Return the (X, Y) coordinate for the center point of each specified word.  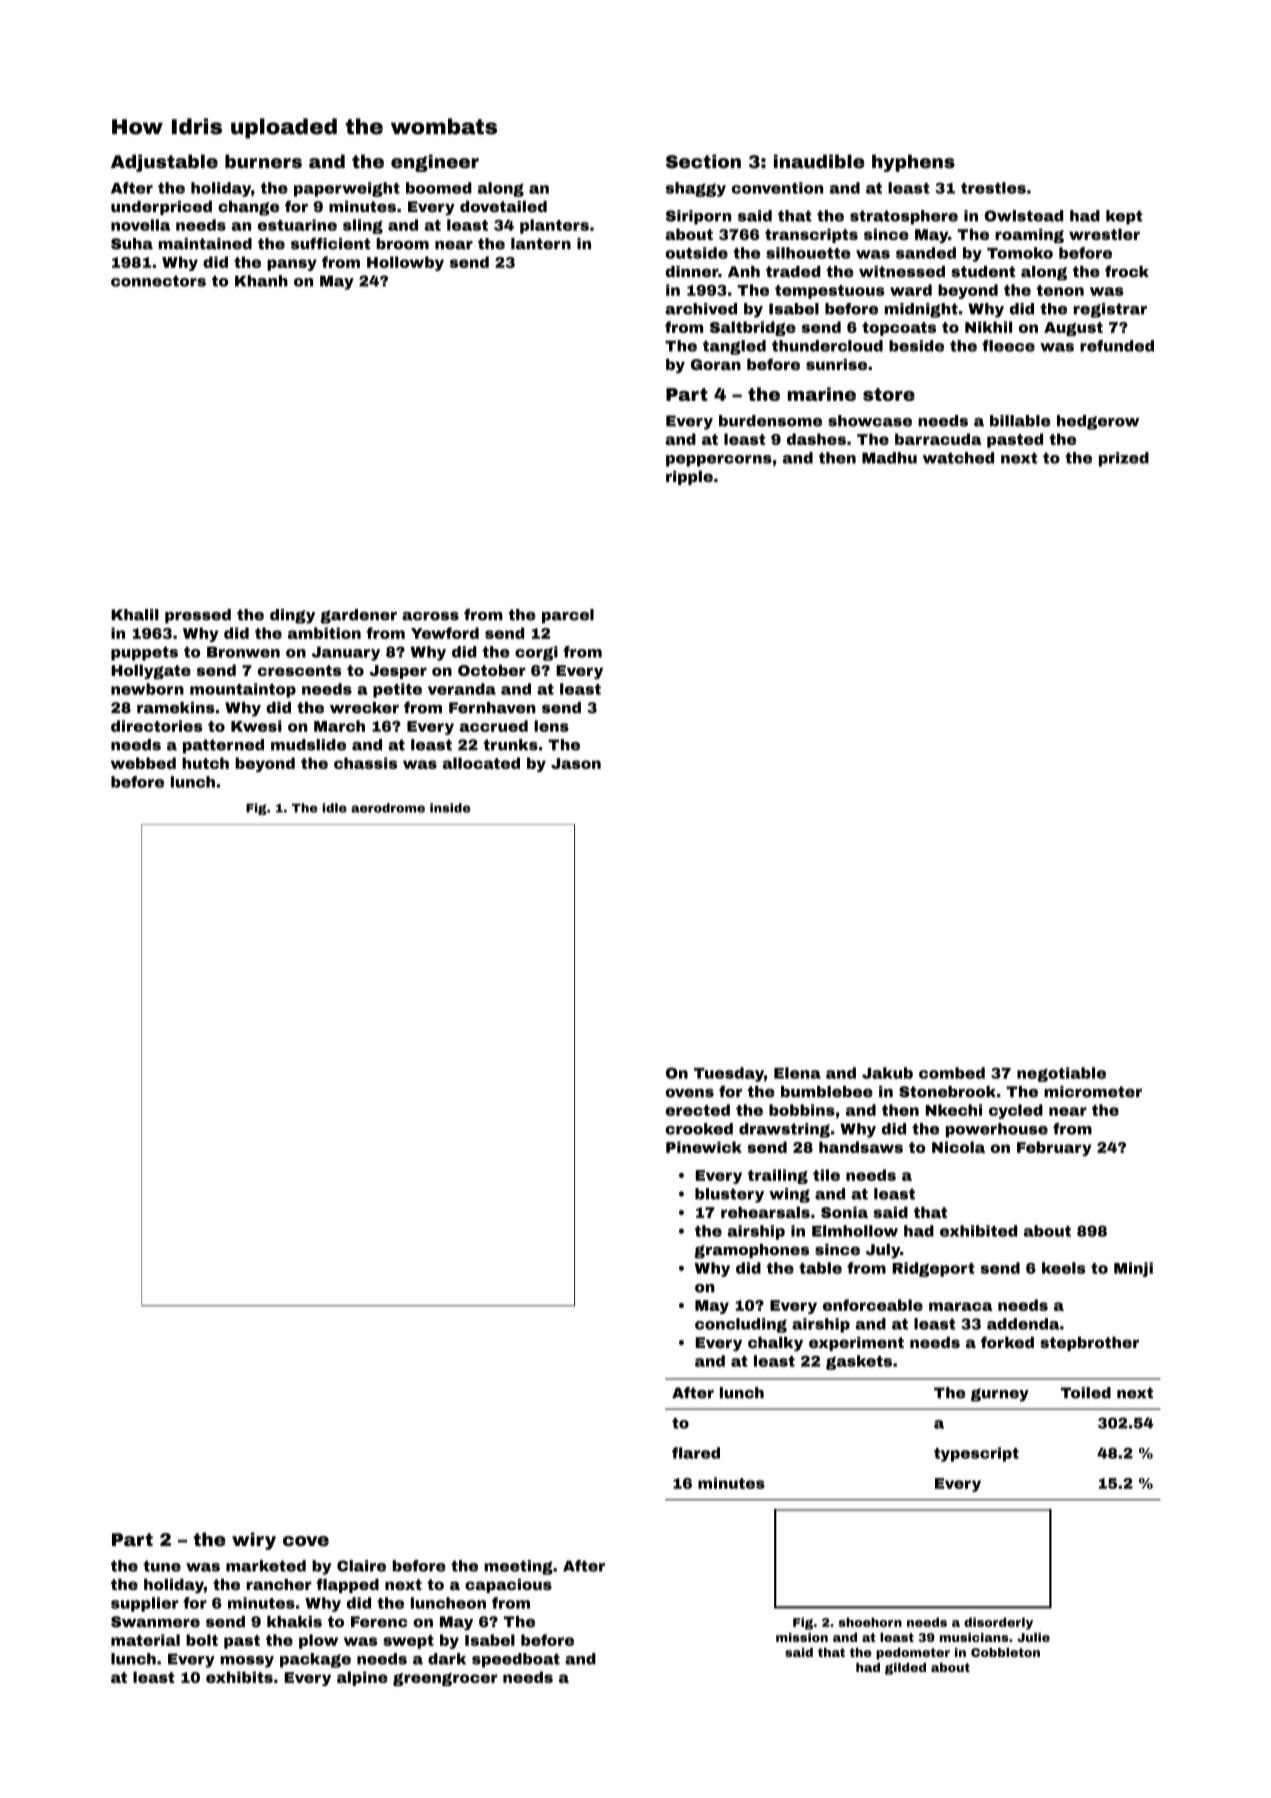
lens (551, 726)
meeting (518, 1567)
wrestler (1104, 234)
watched (958, 458)
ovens (690, 1093)
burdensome (770, 421)
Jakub (887, 1073)
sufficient (330, 244)
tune (162, 1566)
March (339, 726)
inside (450, 808)
